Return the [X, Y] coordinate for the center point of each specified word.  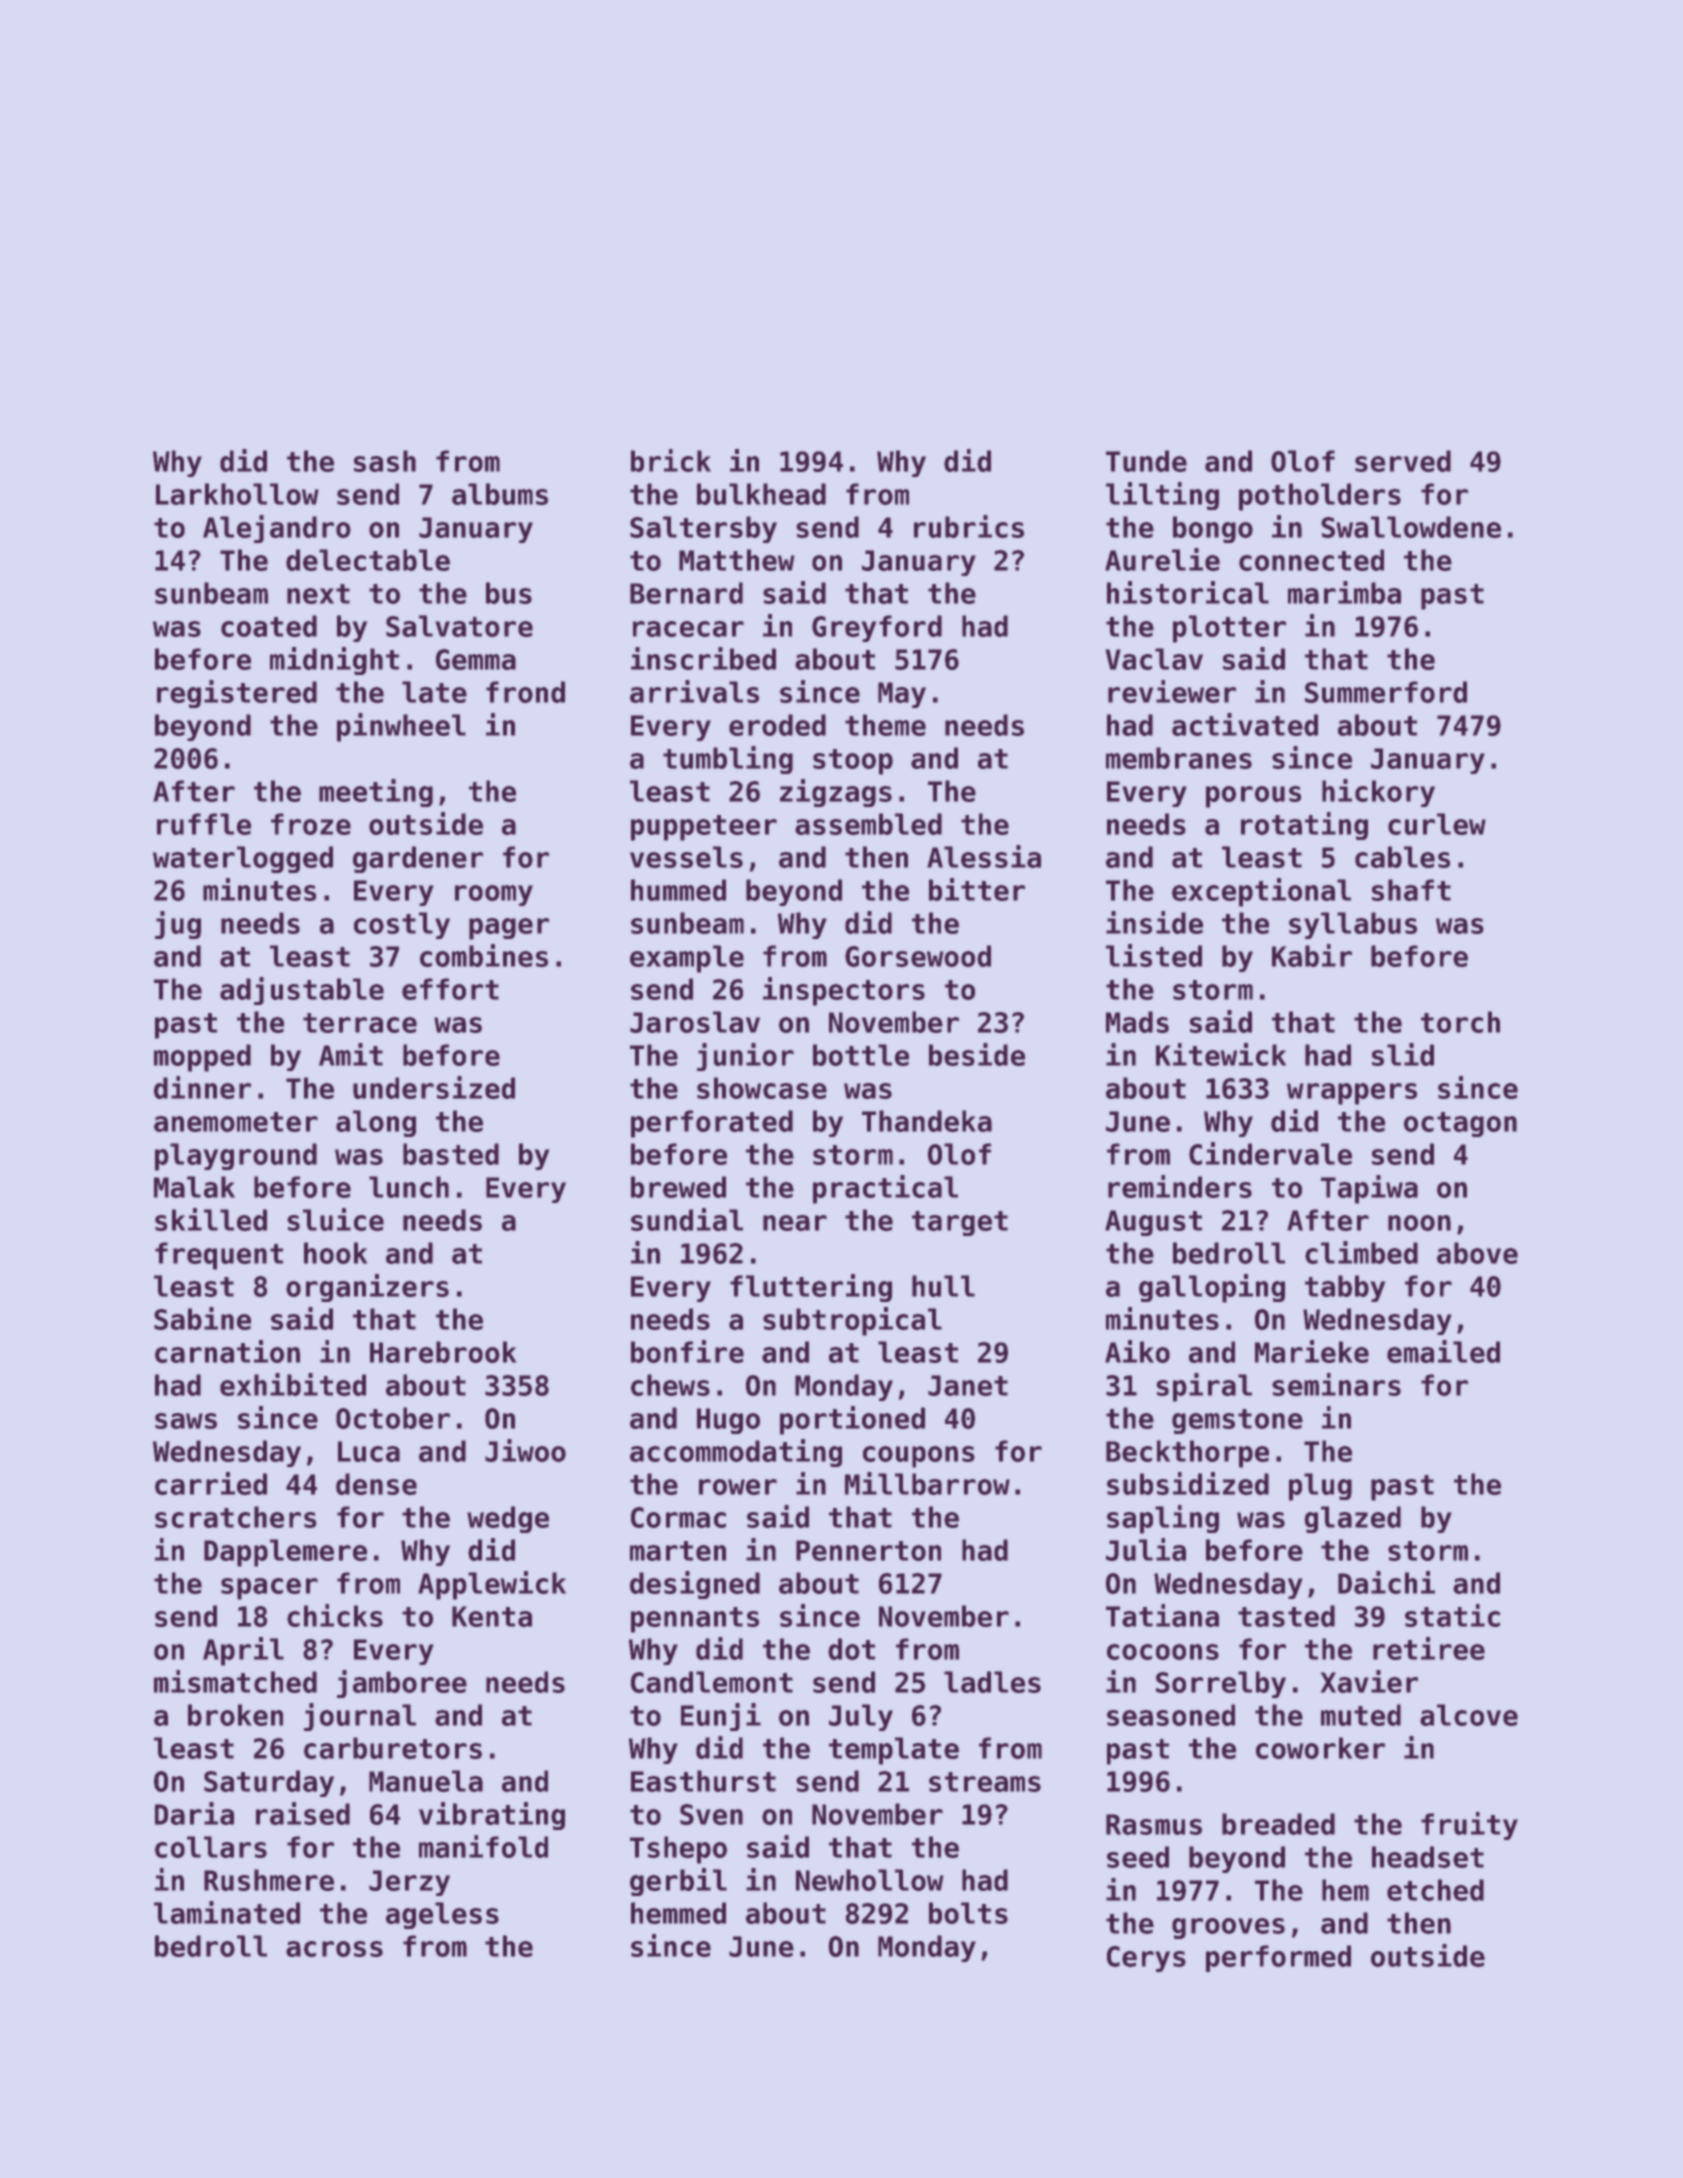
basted [451, 1154]
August [1153, 1223]
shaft [1411, 890]
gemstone [1237, 1421]
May [902, 695]
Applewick [492, 1585]
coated [269, 626]
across [334, 1949]
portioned [852, 1420]
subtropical [852, 1321]
